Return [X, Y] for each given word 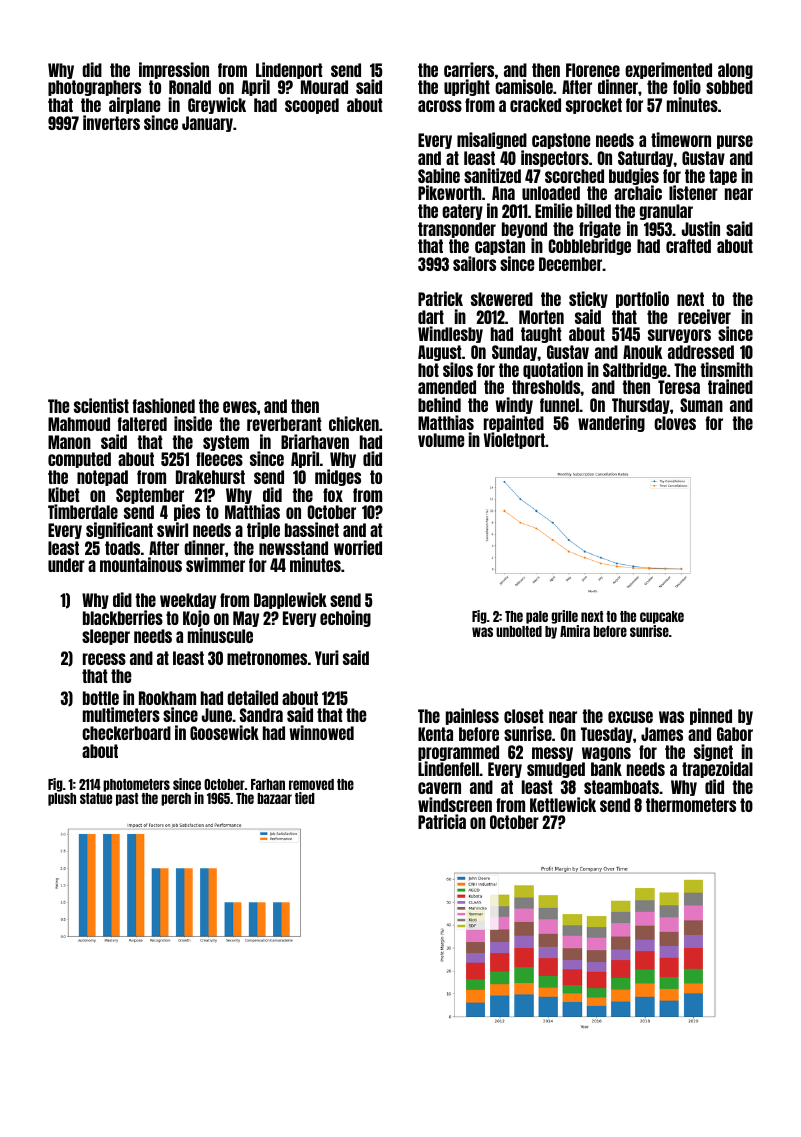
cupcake [662, 617]
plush [62, 799]
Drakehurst [210, 477]
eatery [462, 212]
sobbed [729, 87]
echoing [345, 618]
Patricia [442, 821]
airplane [134, 105]
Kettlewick [563, 804]
